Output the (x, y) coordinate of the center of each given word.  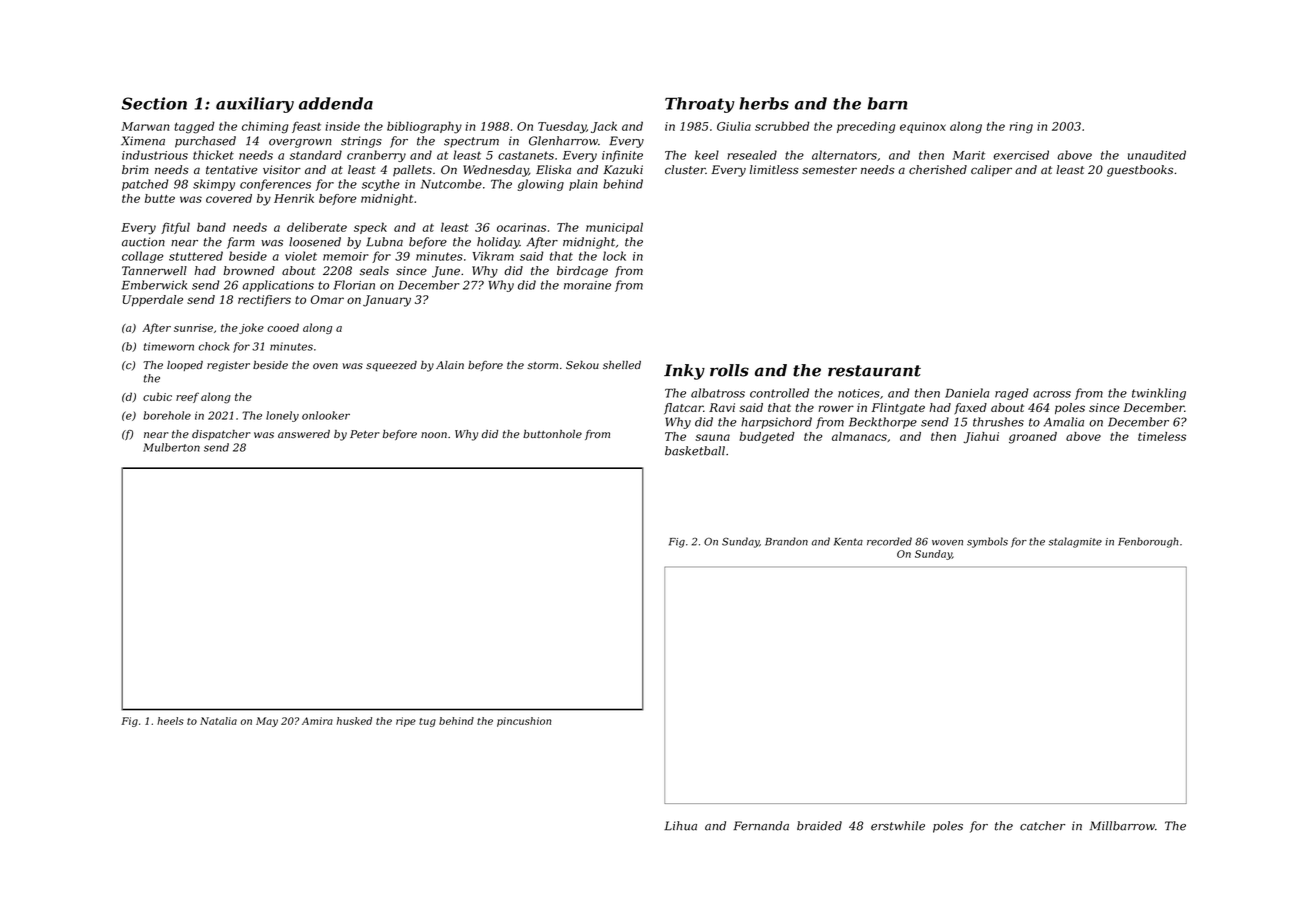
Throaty (699, 105)
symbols (987, 542)
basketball (695, 451)
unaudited (1157, 155)
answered (304, 434)
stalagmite (1075, 542)
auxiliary (255, 105)
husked (354, 721)
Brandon (786, 541)
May (267, 722)
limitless (774, 170)
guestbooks (1140, 171)
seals (374, 271)
